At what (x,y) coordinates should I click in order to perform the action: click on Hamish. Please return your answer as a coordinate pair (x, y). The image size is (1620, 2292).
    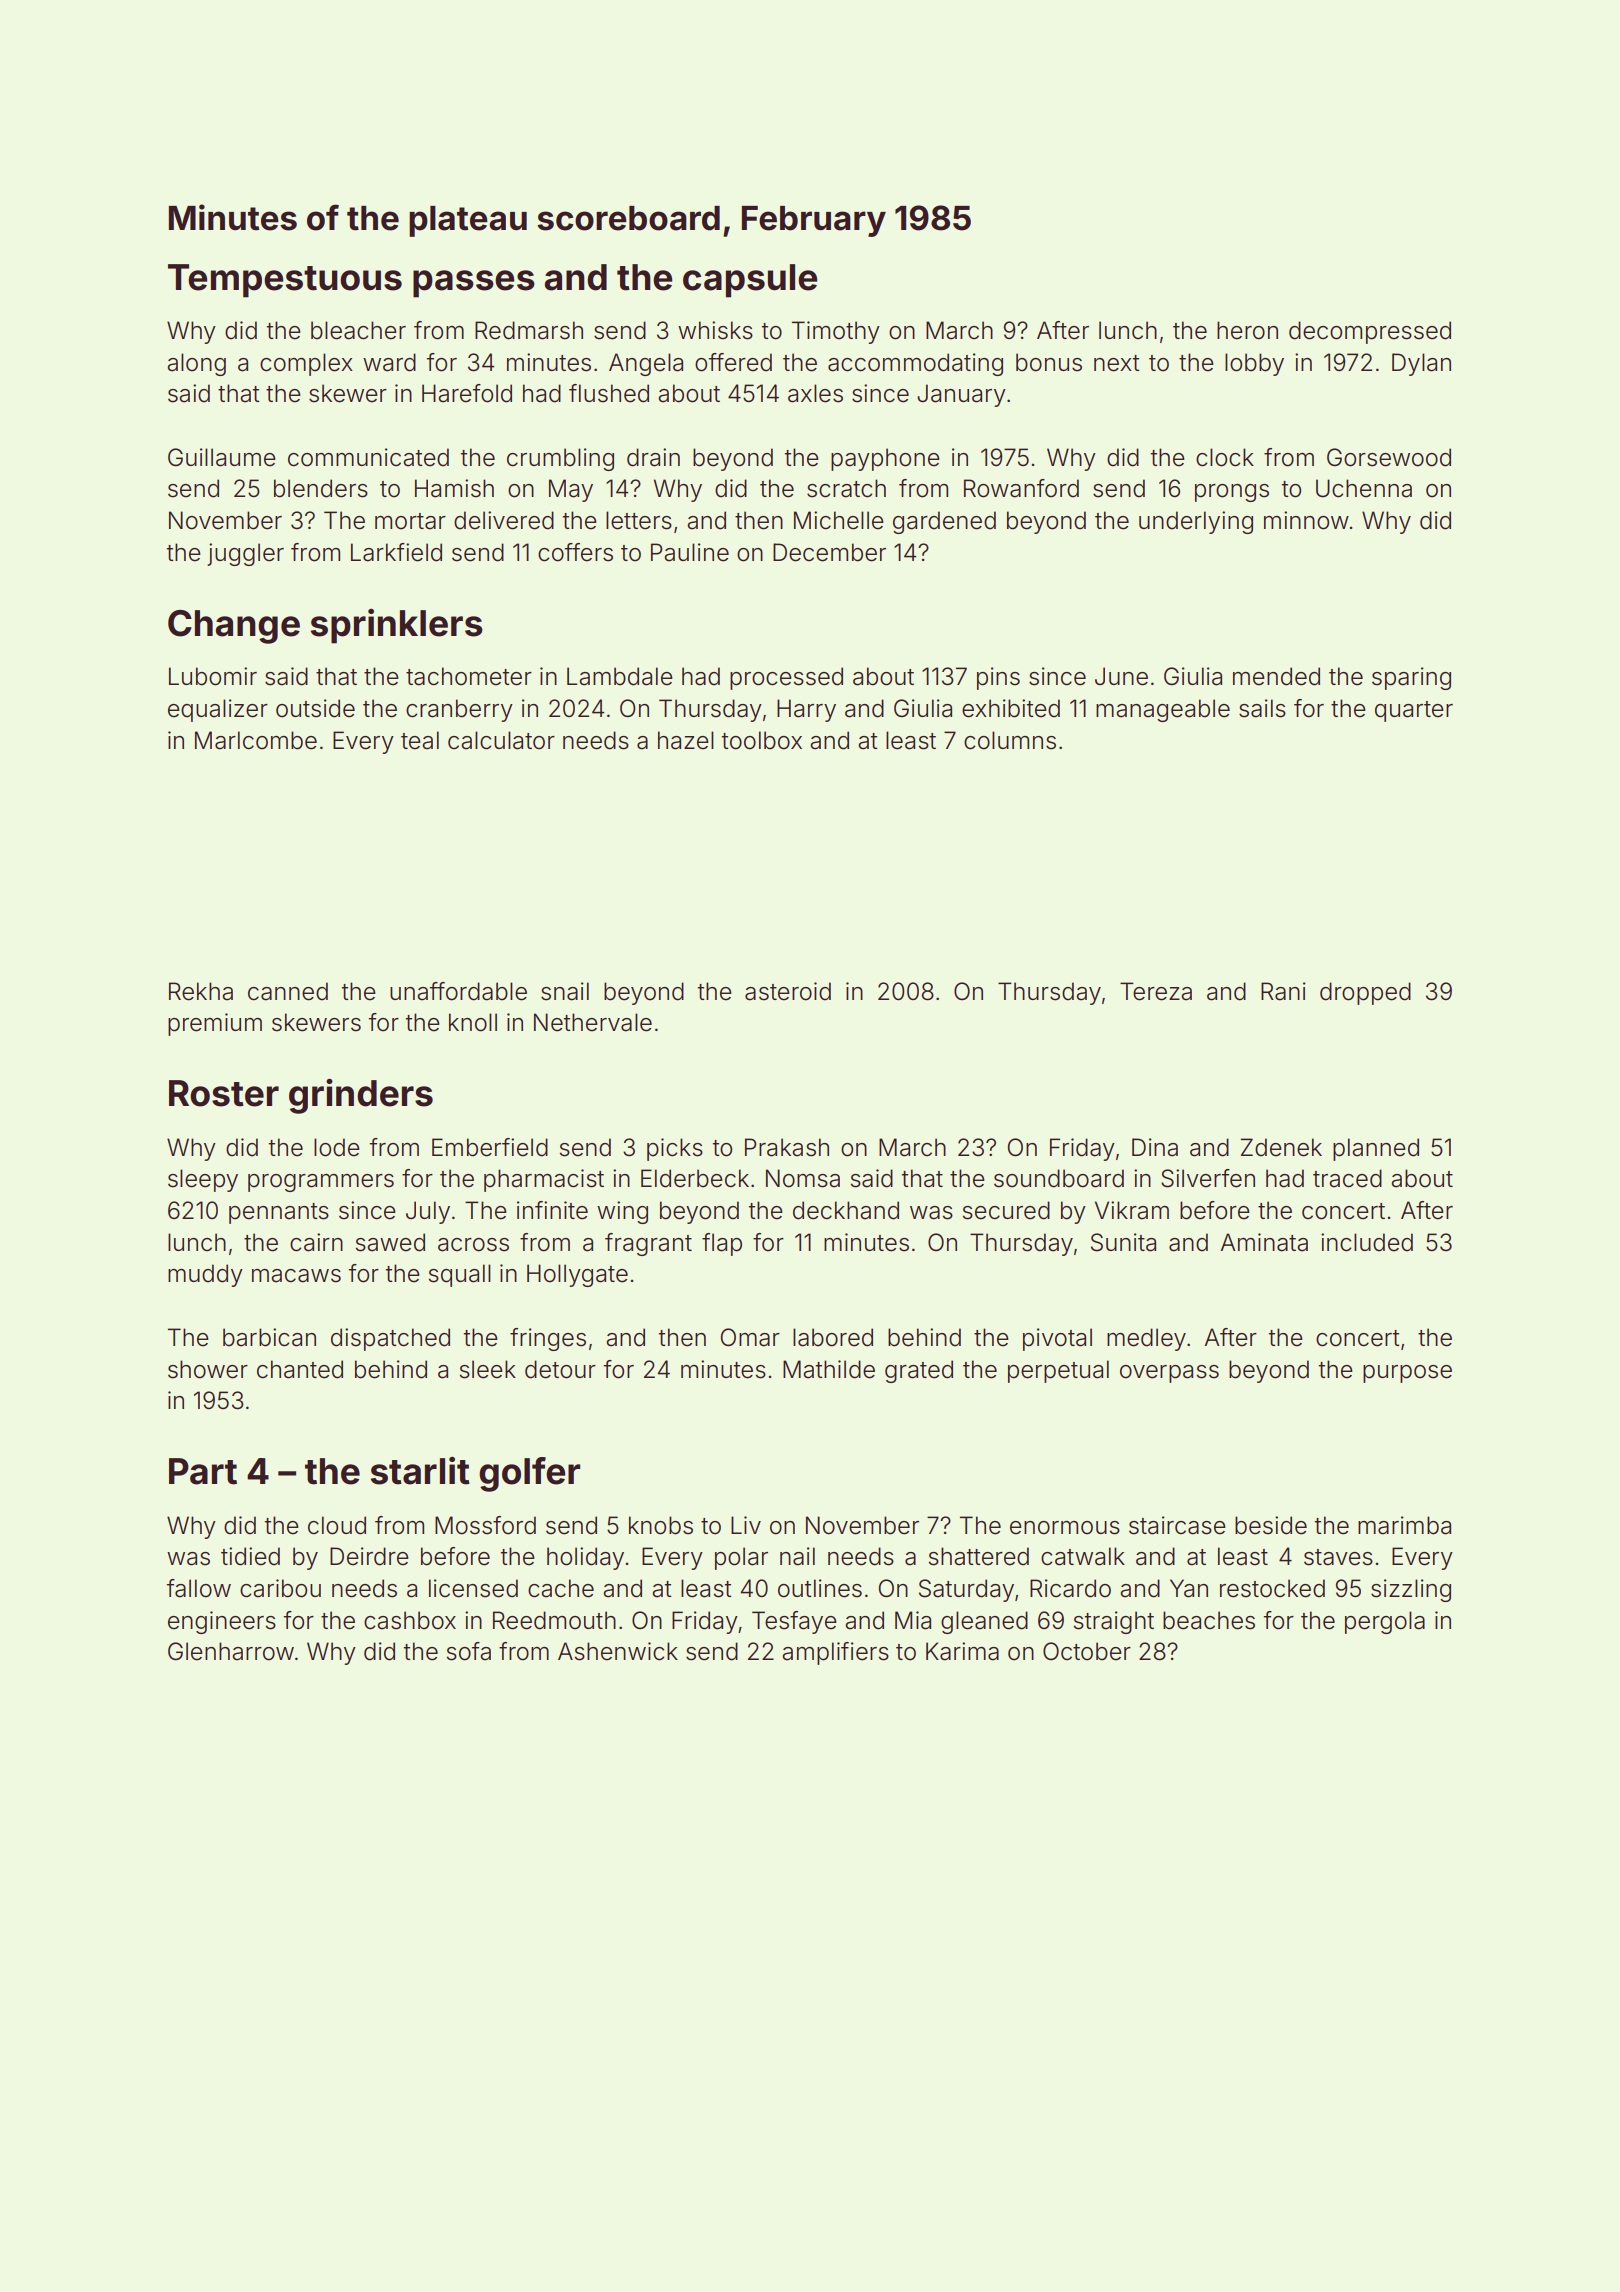
    Looking at the image, I should click on (454, 488).
